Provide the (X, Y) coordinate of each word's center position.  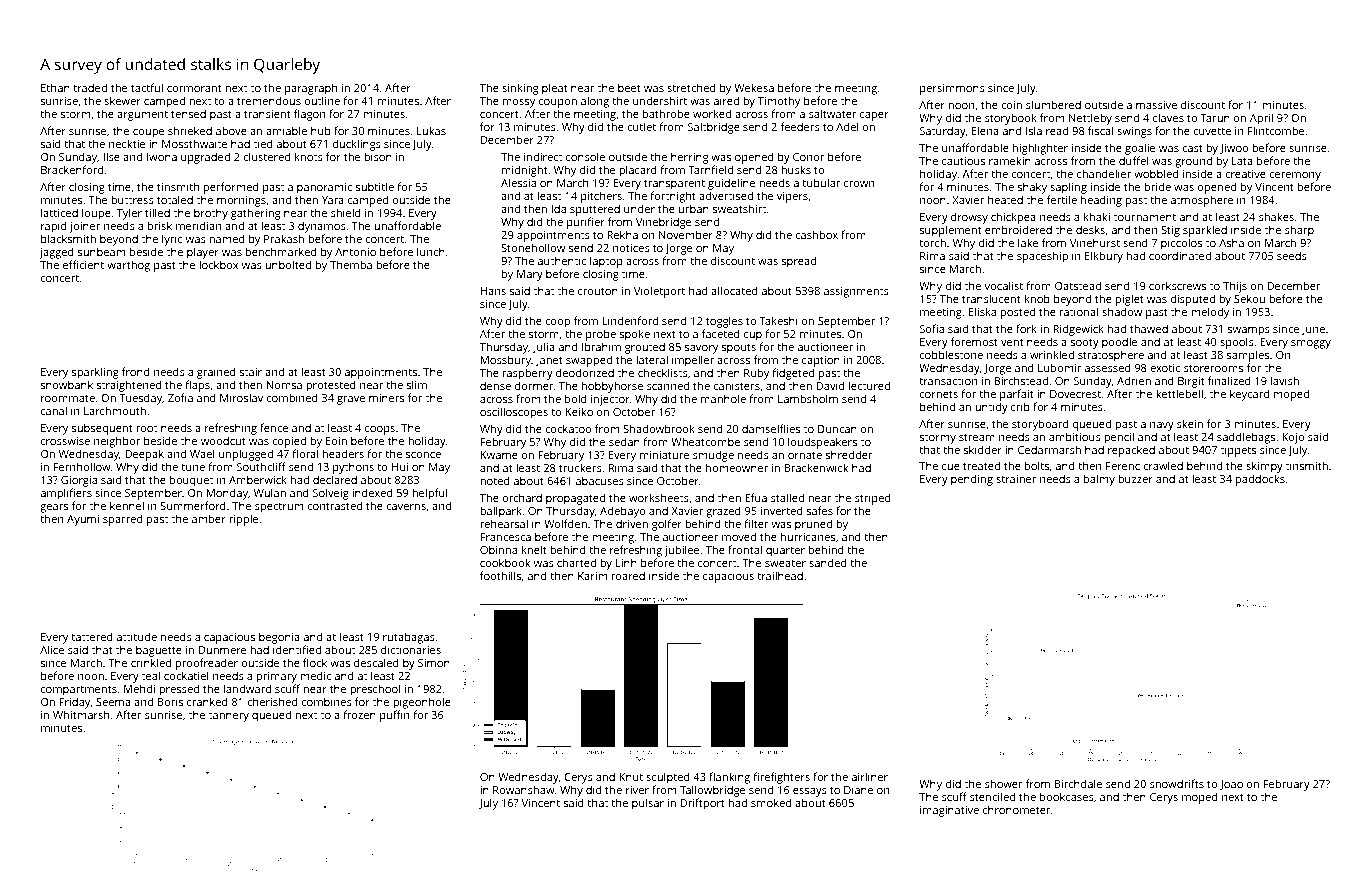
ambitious (1075, 436)
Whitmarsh (81, 714)
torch (932, 242)
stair (251, 372)
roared (628, 575)
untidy (991, 408)
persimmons (952, 89)
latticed (59, 212)
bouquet (191, 481)
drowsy (969, 218)
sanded (828, 562)
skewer (122, 100)
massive (1156, 105)
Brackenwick (816, 467)
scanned (668, 385)
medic (315, 675)
